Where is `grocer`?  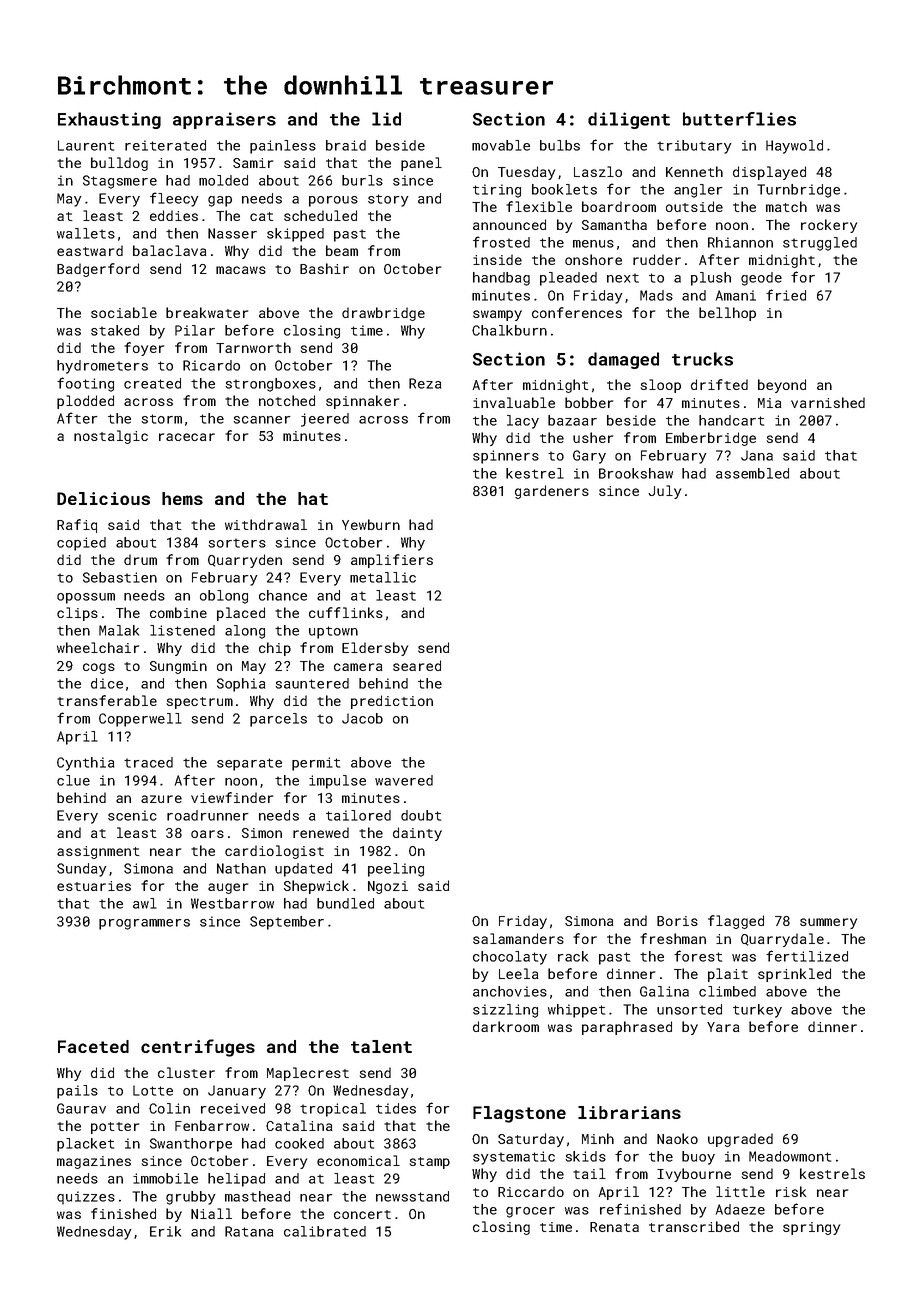 grocer is located at coordinates (530, 1212).
